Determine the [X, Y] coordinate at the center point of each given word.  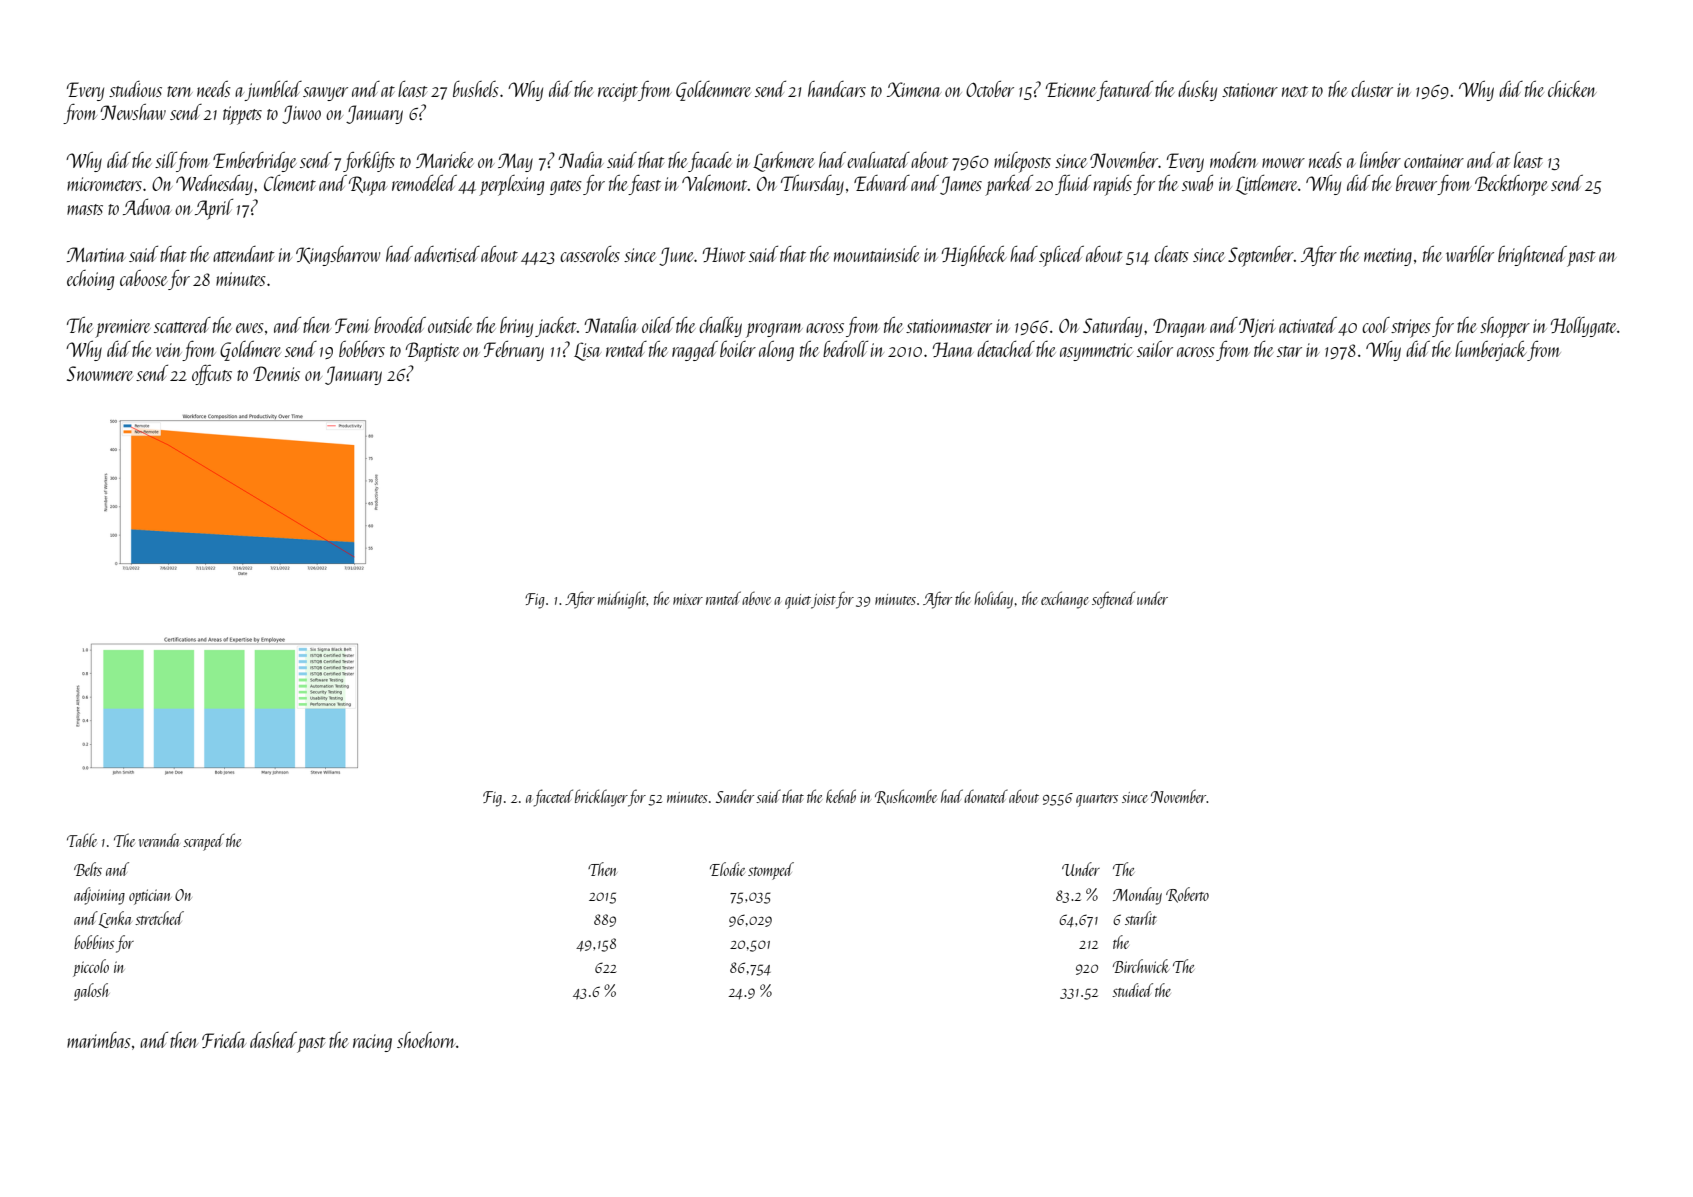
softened [1113, 600]
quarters [1097, 800]
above [756, 598]
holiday [993, 600]
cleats [1171, 254]
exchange [1065, 600]
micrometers [104, 184]
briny [516, 327]
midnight [622, 600]
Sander [735, 796]
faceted [553, 798]
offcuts [212, 375]
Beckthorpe [1511, 185]
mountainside [877, 254]
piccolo [91, 968]
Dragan [1179, 327]
